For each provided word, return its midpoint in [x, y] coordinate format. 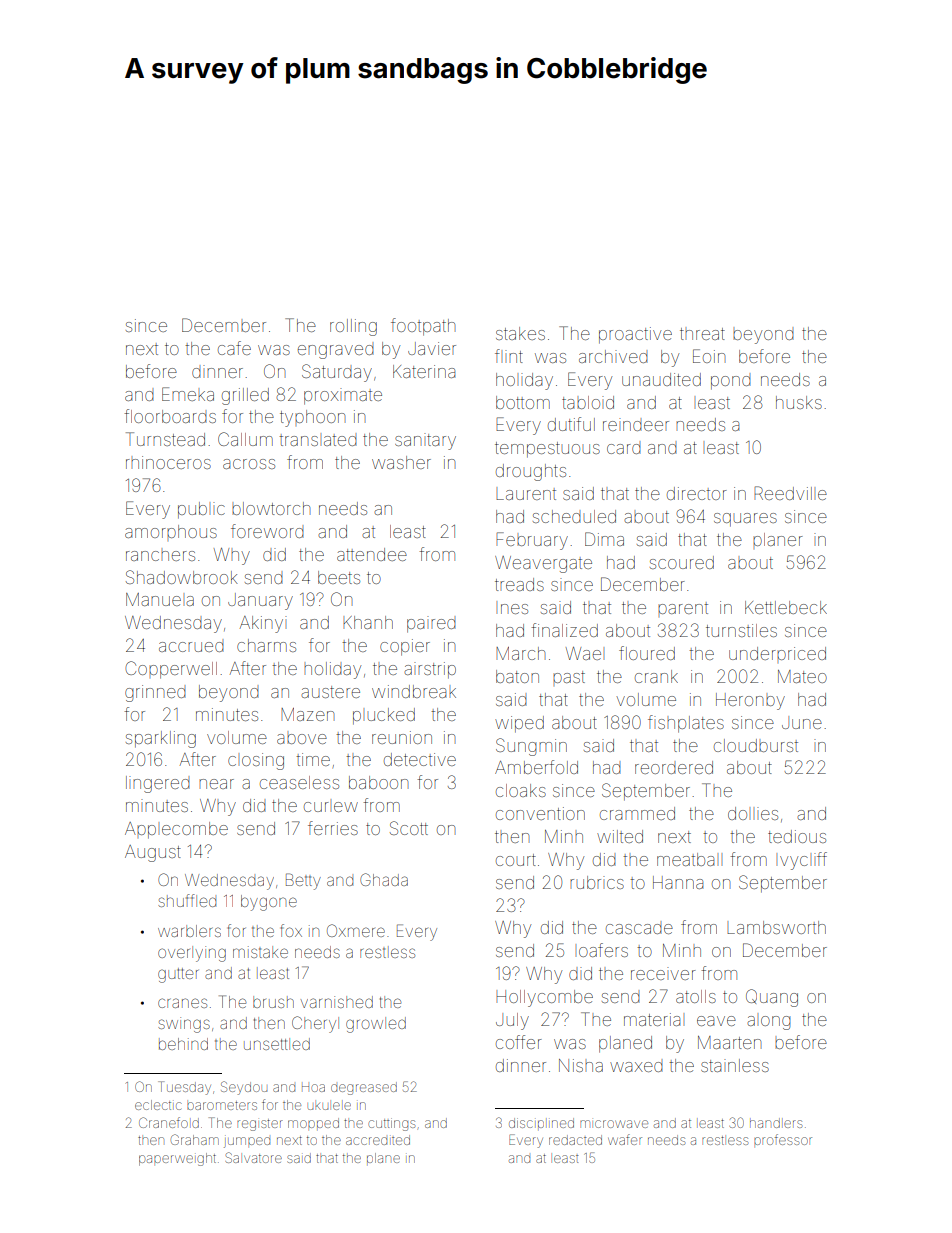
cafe [234, 348]
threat [702, 334]
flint [509, 356]
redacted [575, 1140]
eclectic [158, 1105]
